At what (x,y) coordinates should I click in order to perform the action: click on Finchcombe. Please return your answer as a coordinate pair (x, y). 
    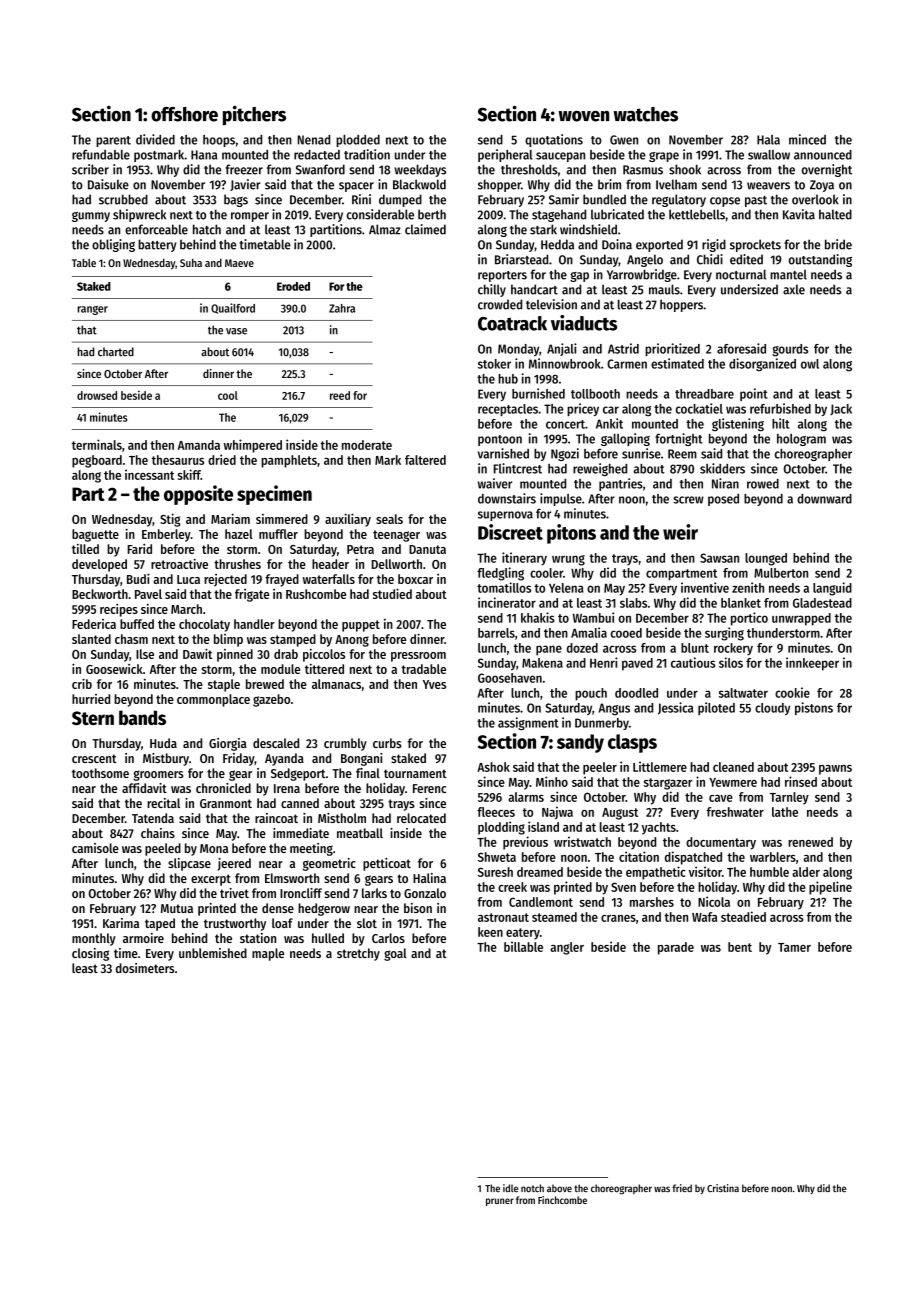
    Looking at the image, I should click on (562, 1200).
